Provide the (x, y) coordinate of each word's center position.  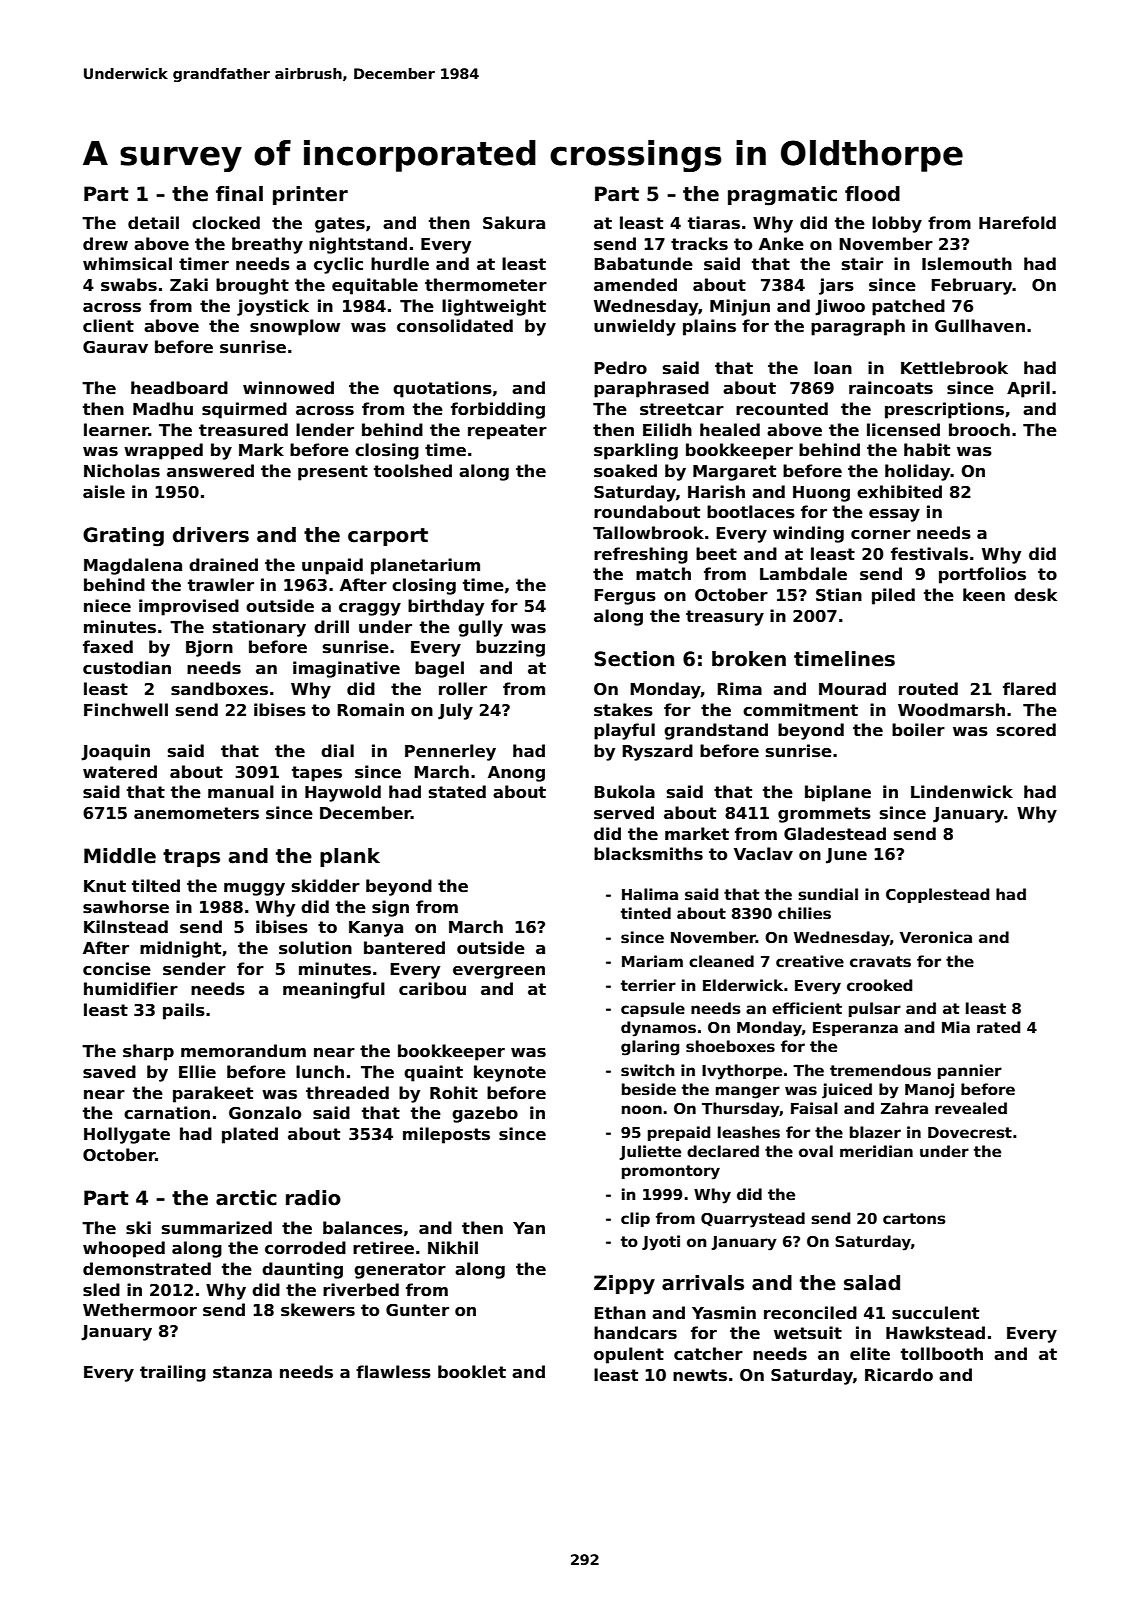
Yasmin (724, 1313)
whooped (124, 1249)
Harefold (1017, 223)
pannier (970, 1071)
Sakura (514, 222)
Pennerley (450, 752)
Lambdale (803, 574)
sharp (148, 1052)
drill (331, 626)
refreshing (641, 555)
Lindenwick (962, 792)
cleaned (721, 961)
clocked (226, 223)
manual (241, 791)
